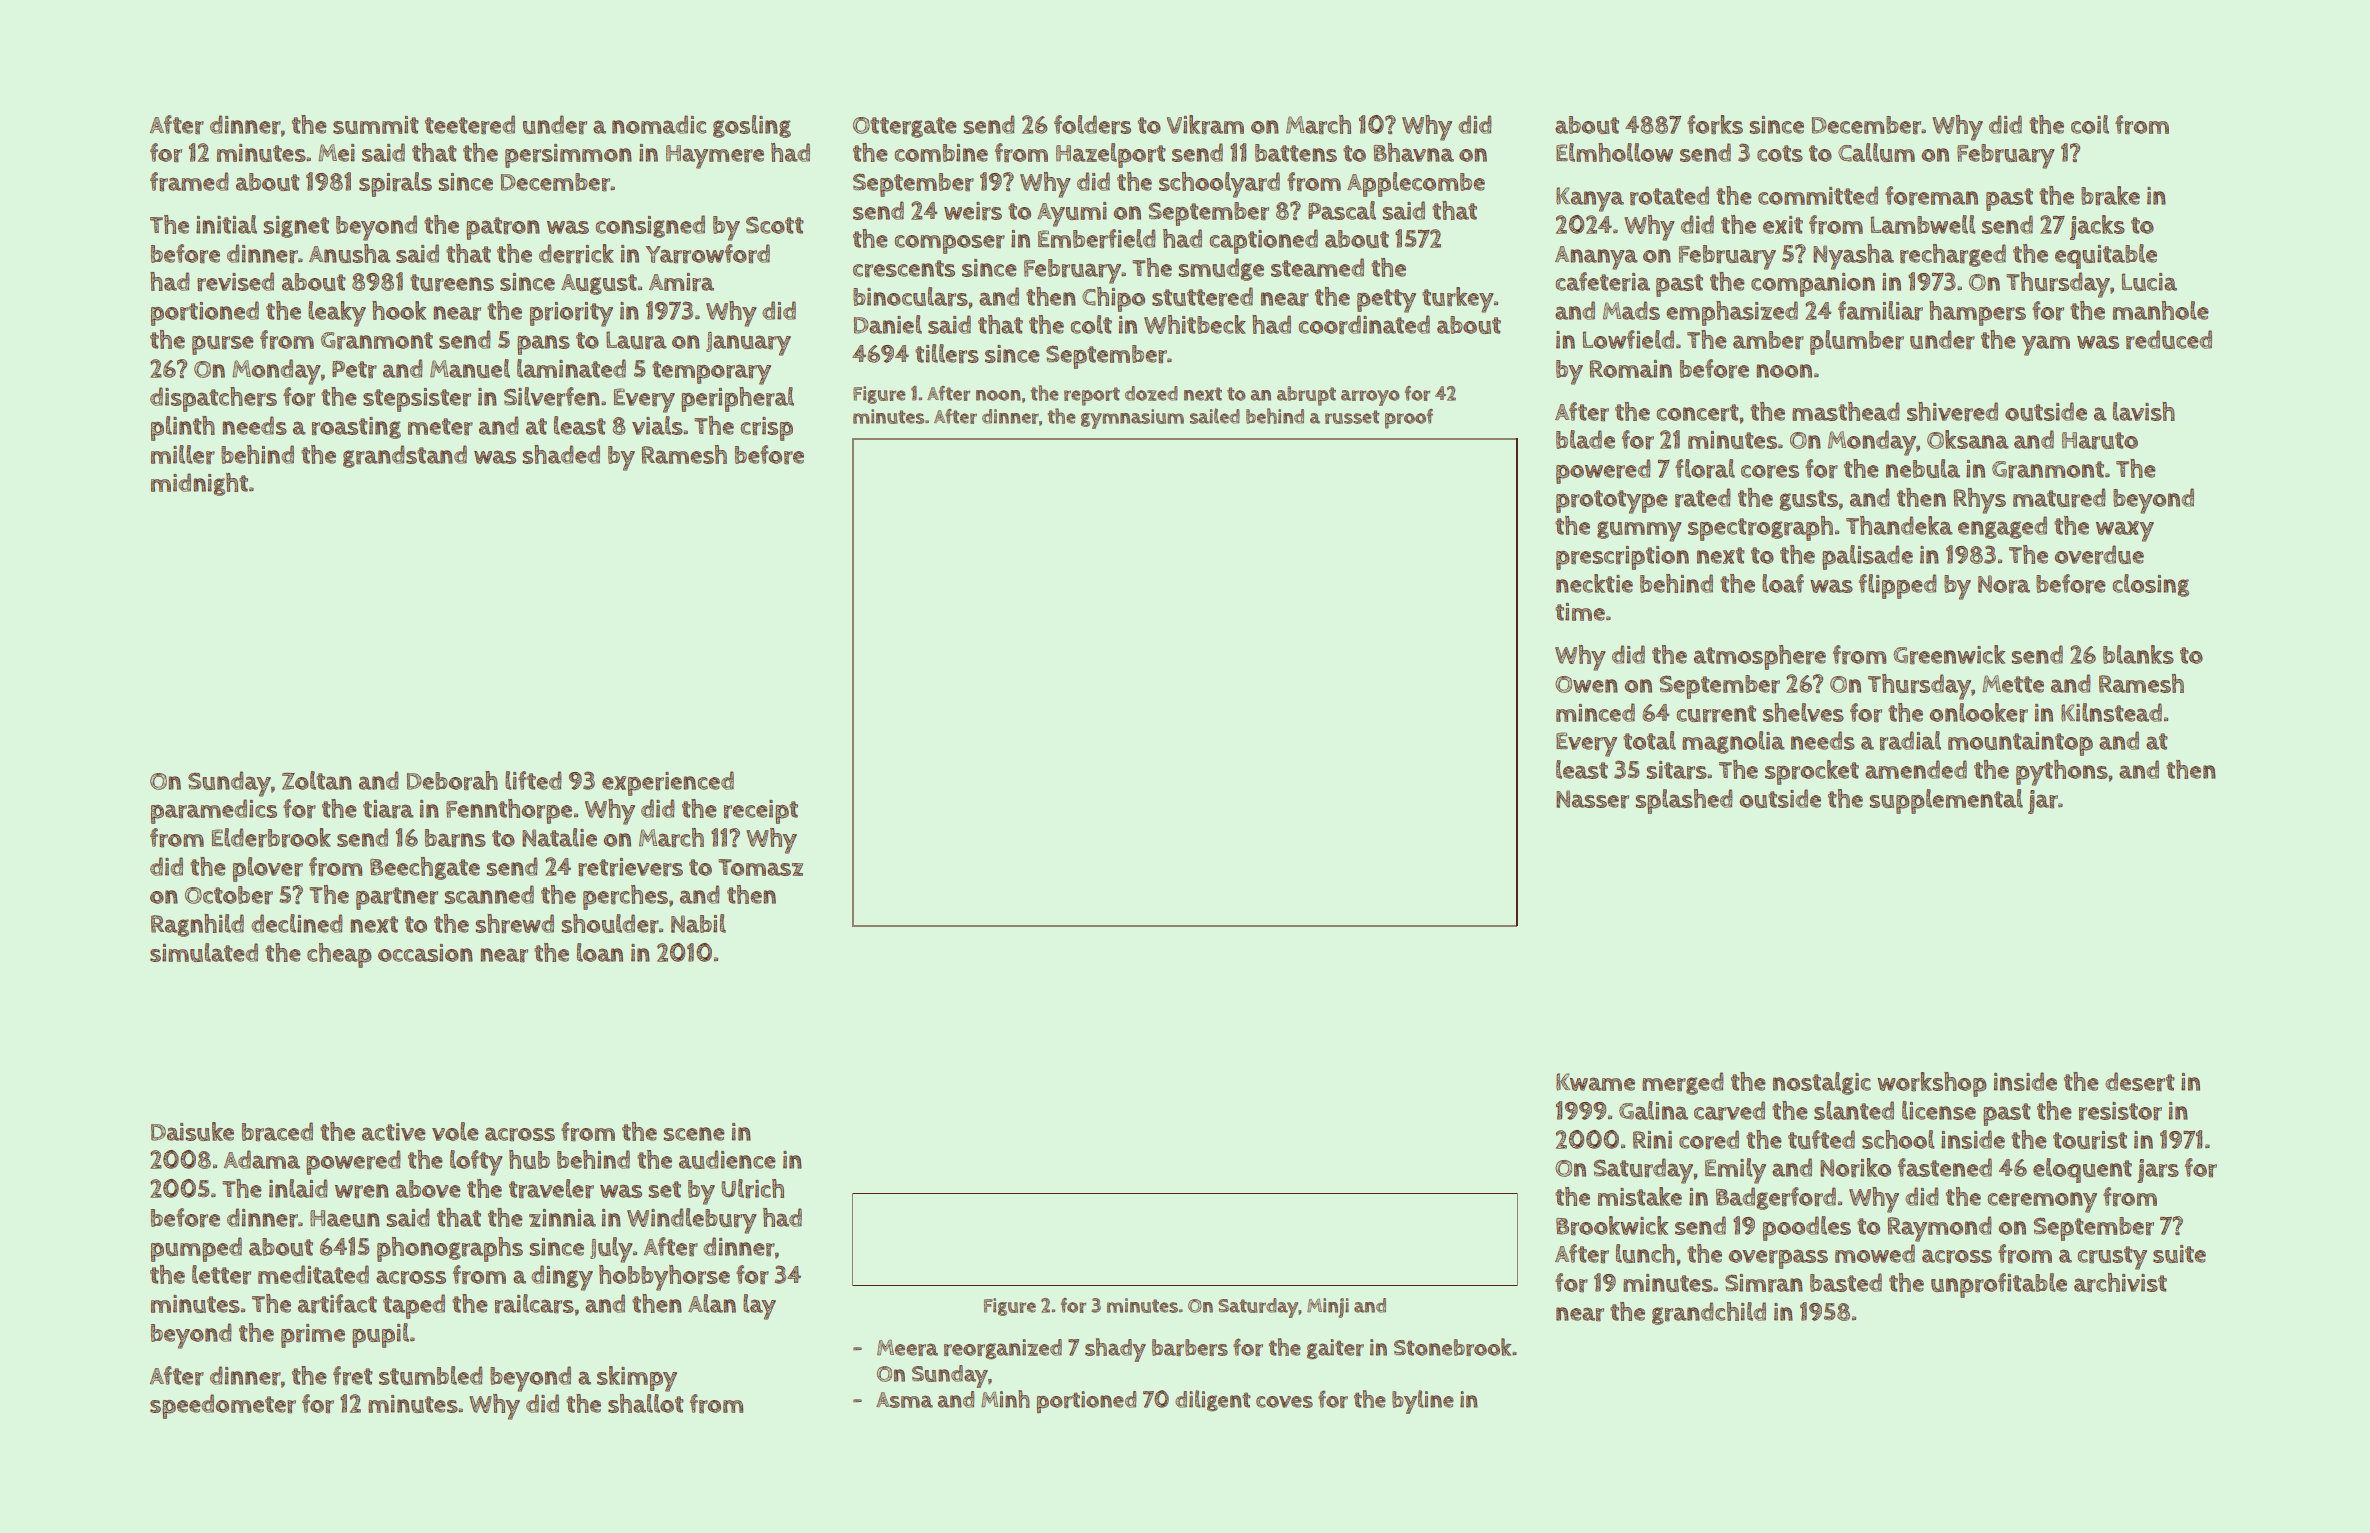 The image size is (2370, 1533). Describe the element at coordinates (2138, 654) in the screenshot. I see `blanks` at that location.
